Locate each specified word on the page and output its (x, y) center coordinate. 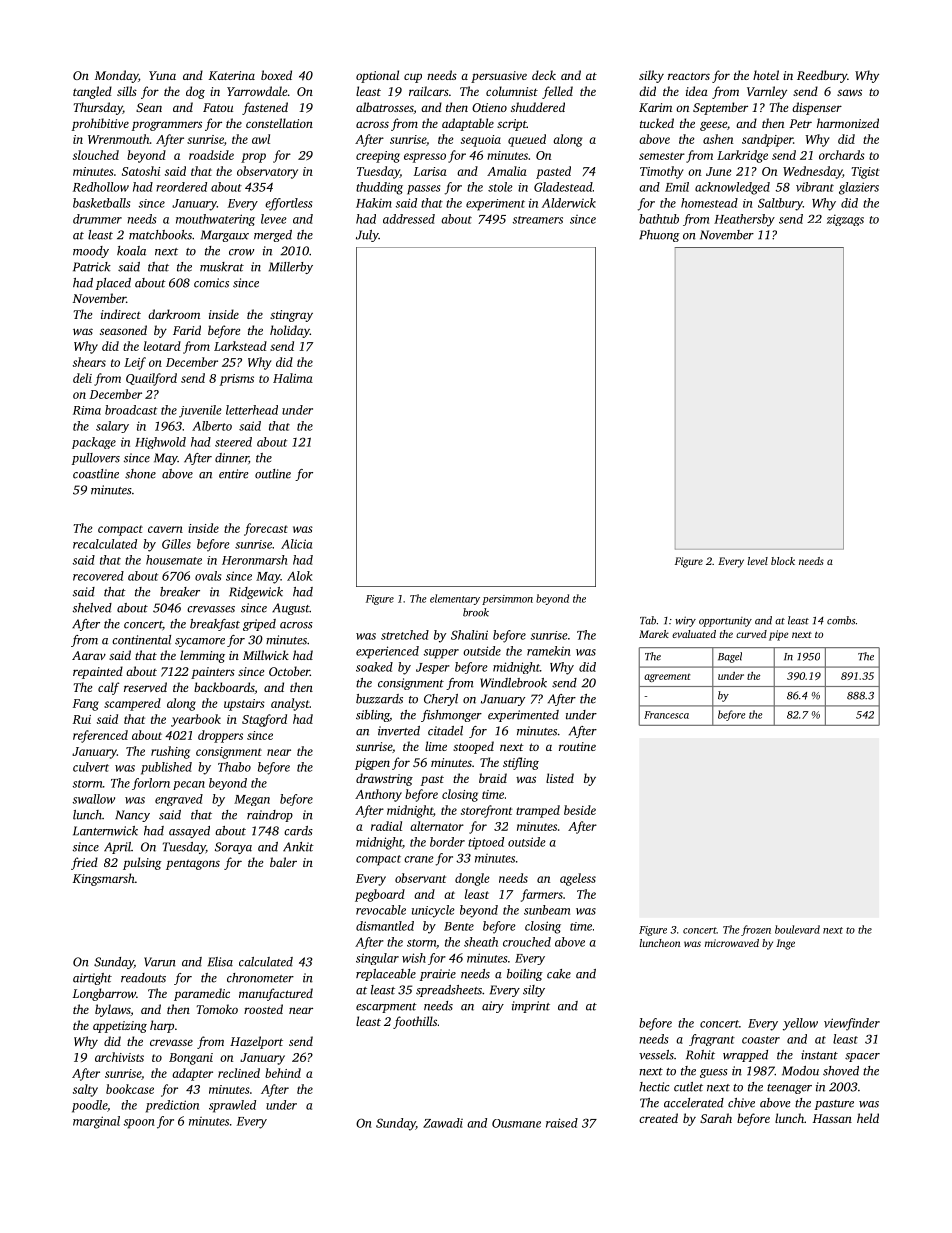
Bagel (730, 657)
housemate (174, 560)
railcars (429, 91)
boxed (276, 75)
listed (560, 778)
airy (493, 1007)
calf (109, 688)
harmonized (848, 123)
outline (273, 474)
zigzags (845, 220)
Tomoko (217, 1009)
